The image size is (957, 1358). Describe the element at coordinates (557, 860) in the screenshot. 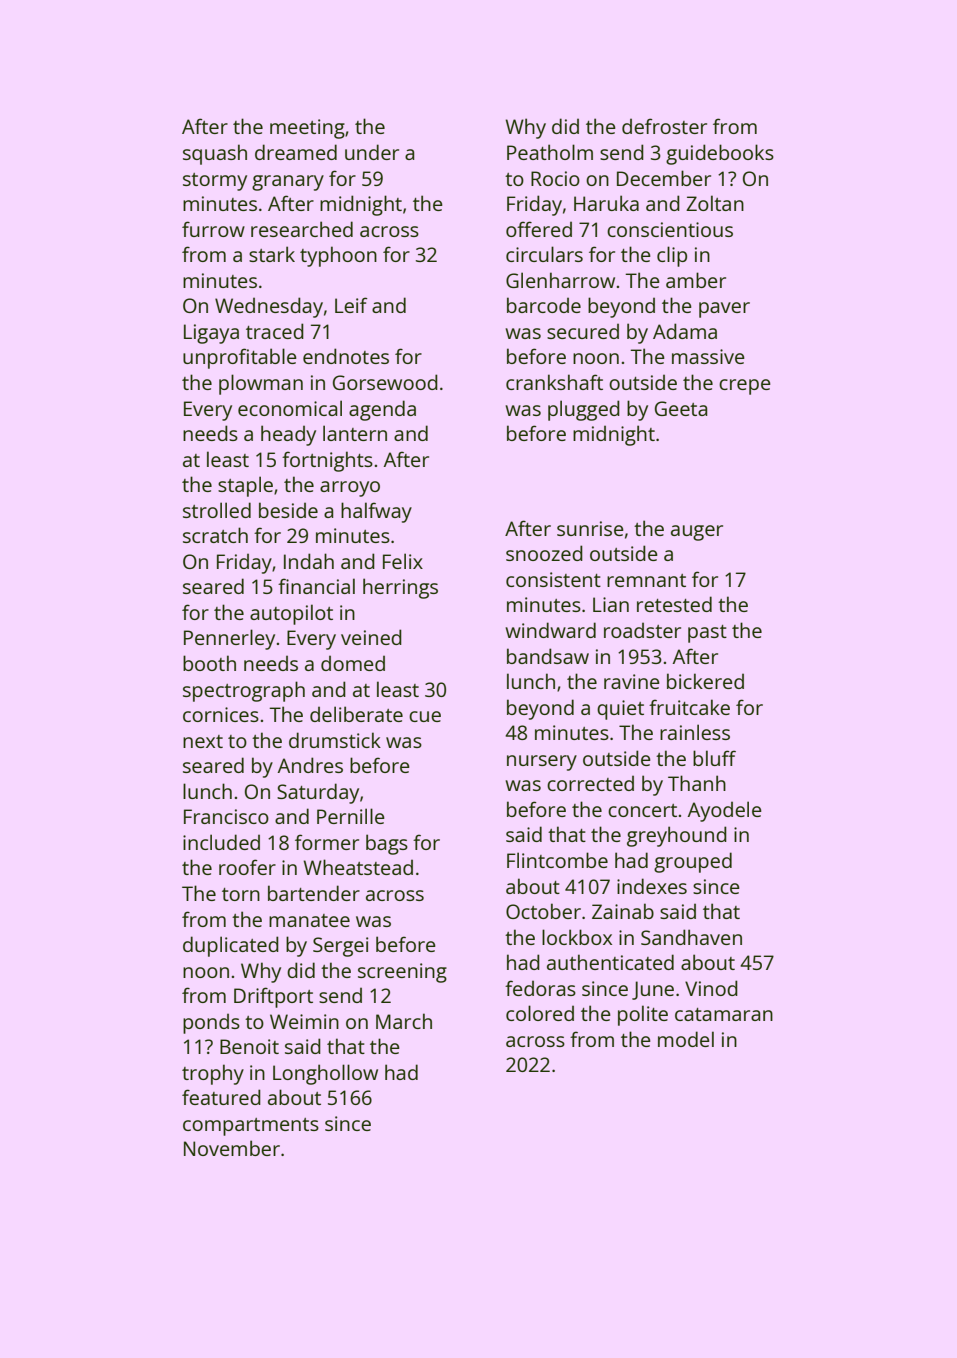

I see `Flintcombe` at that location.
